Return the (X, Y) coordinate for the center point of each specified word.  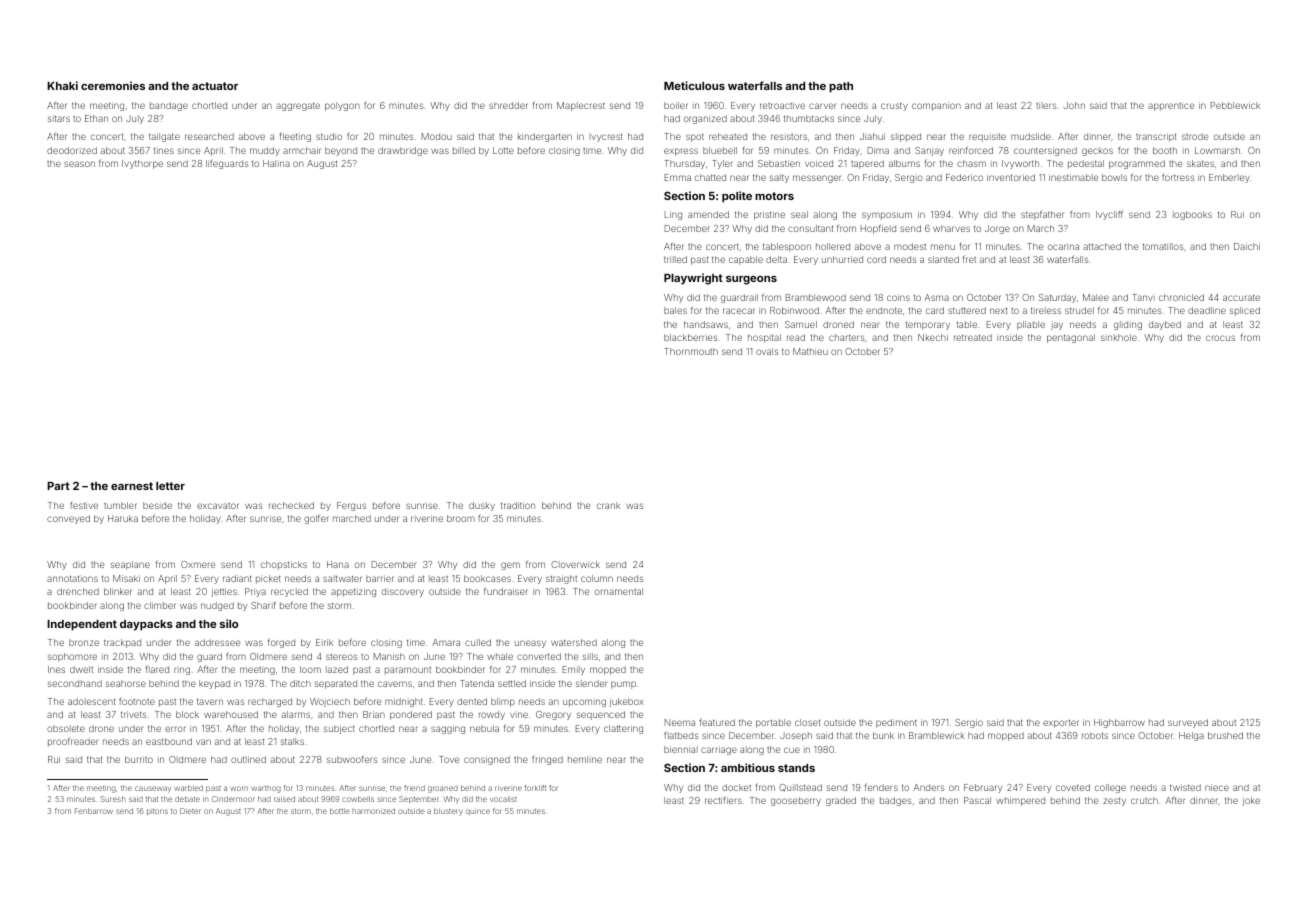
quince (477, 811)
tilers (1046, 105)
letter (170, 486)
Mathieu (810, 351)
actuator (215, 86)
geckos (1097, 151)
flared (157, 669)
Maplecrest (581, 106)
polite (737, 197)
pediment (896, 723)
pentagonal (1071, 338)
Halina (276, 163)
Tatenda (477, 683)
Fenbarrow (94, 811)
